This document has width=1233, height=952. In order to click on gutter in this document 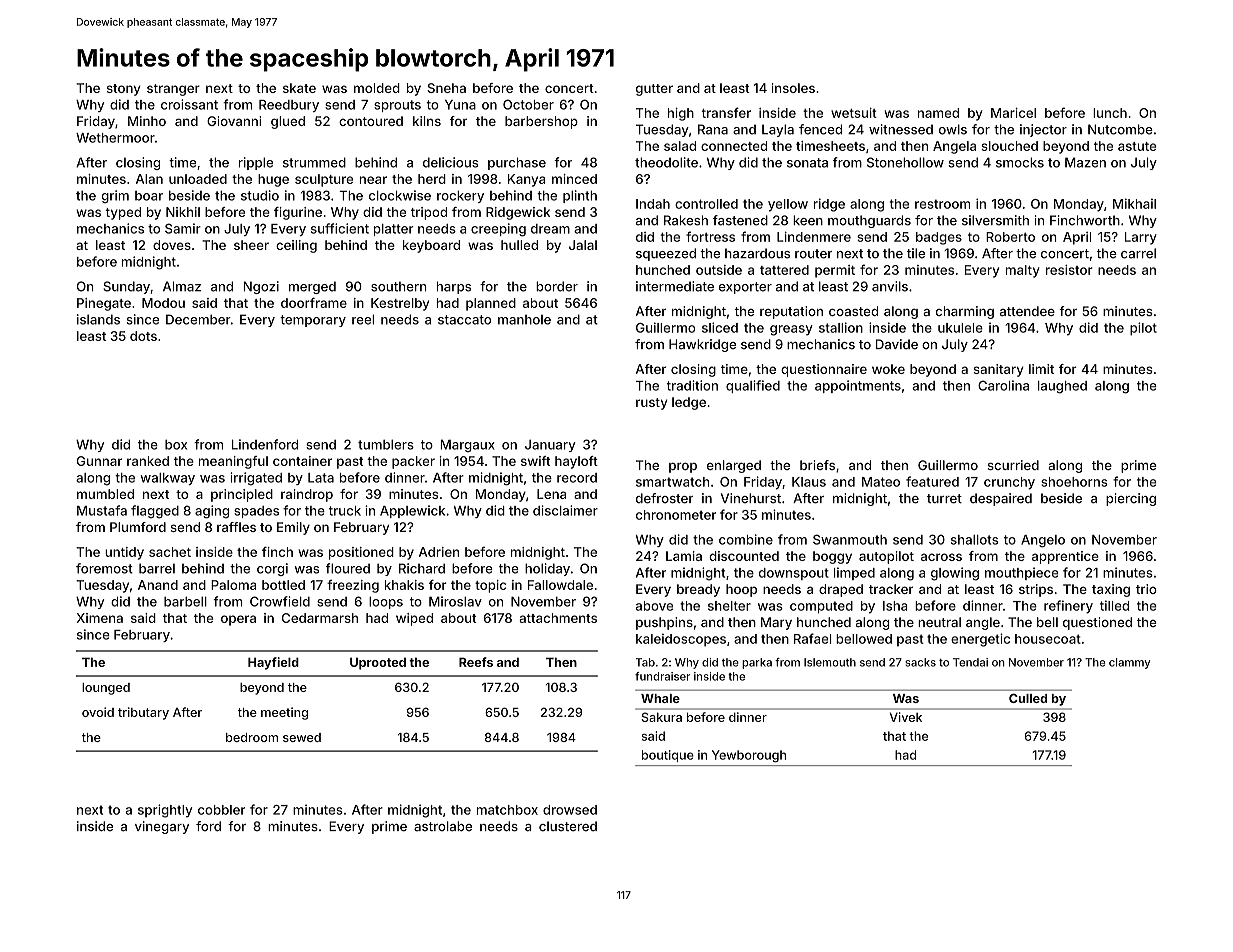, I will do `click(654, 90)`.
